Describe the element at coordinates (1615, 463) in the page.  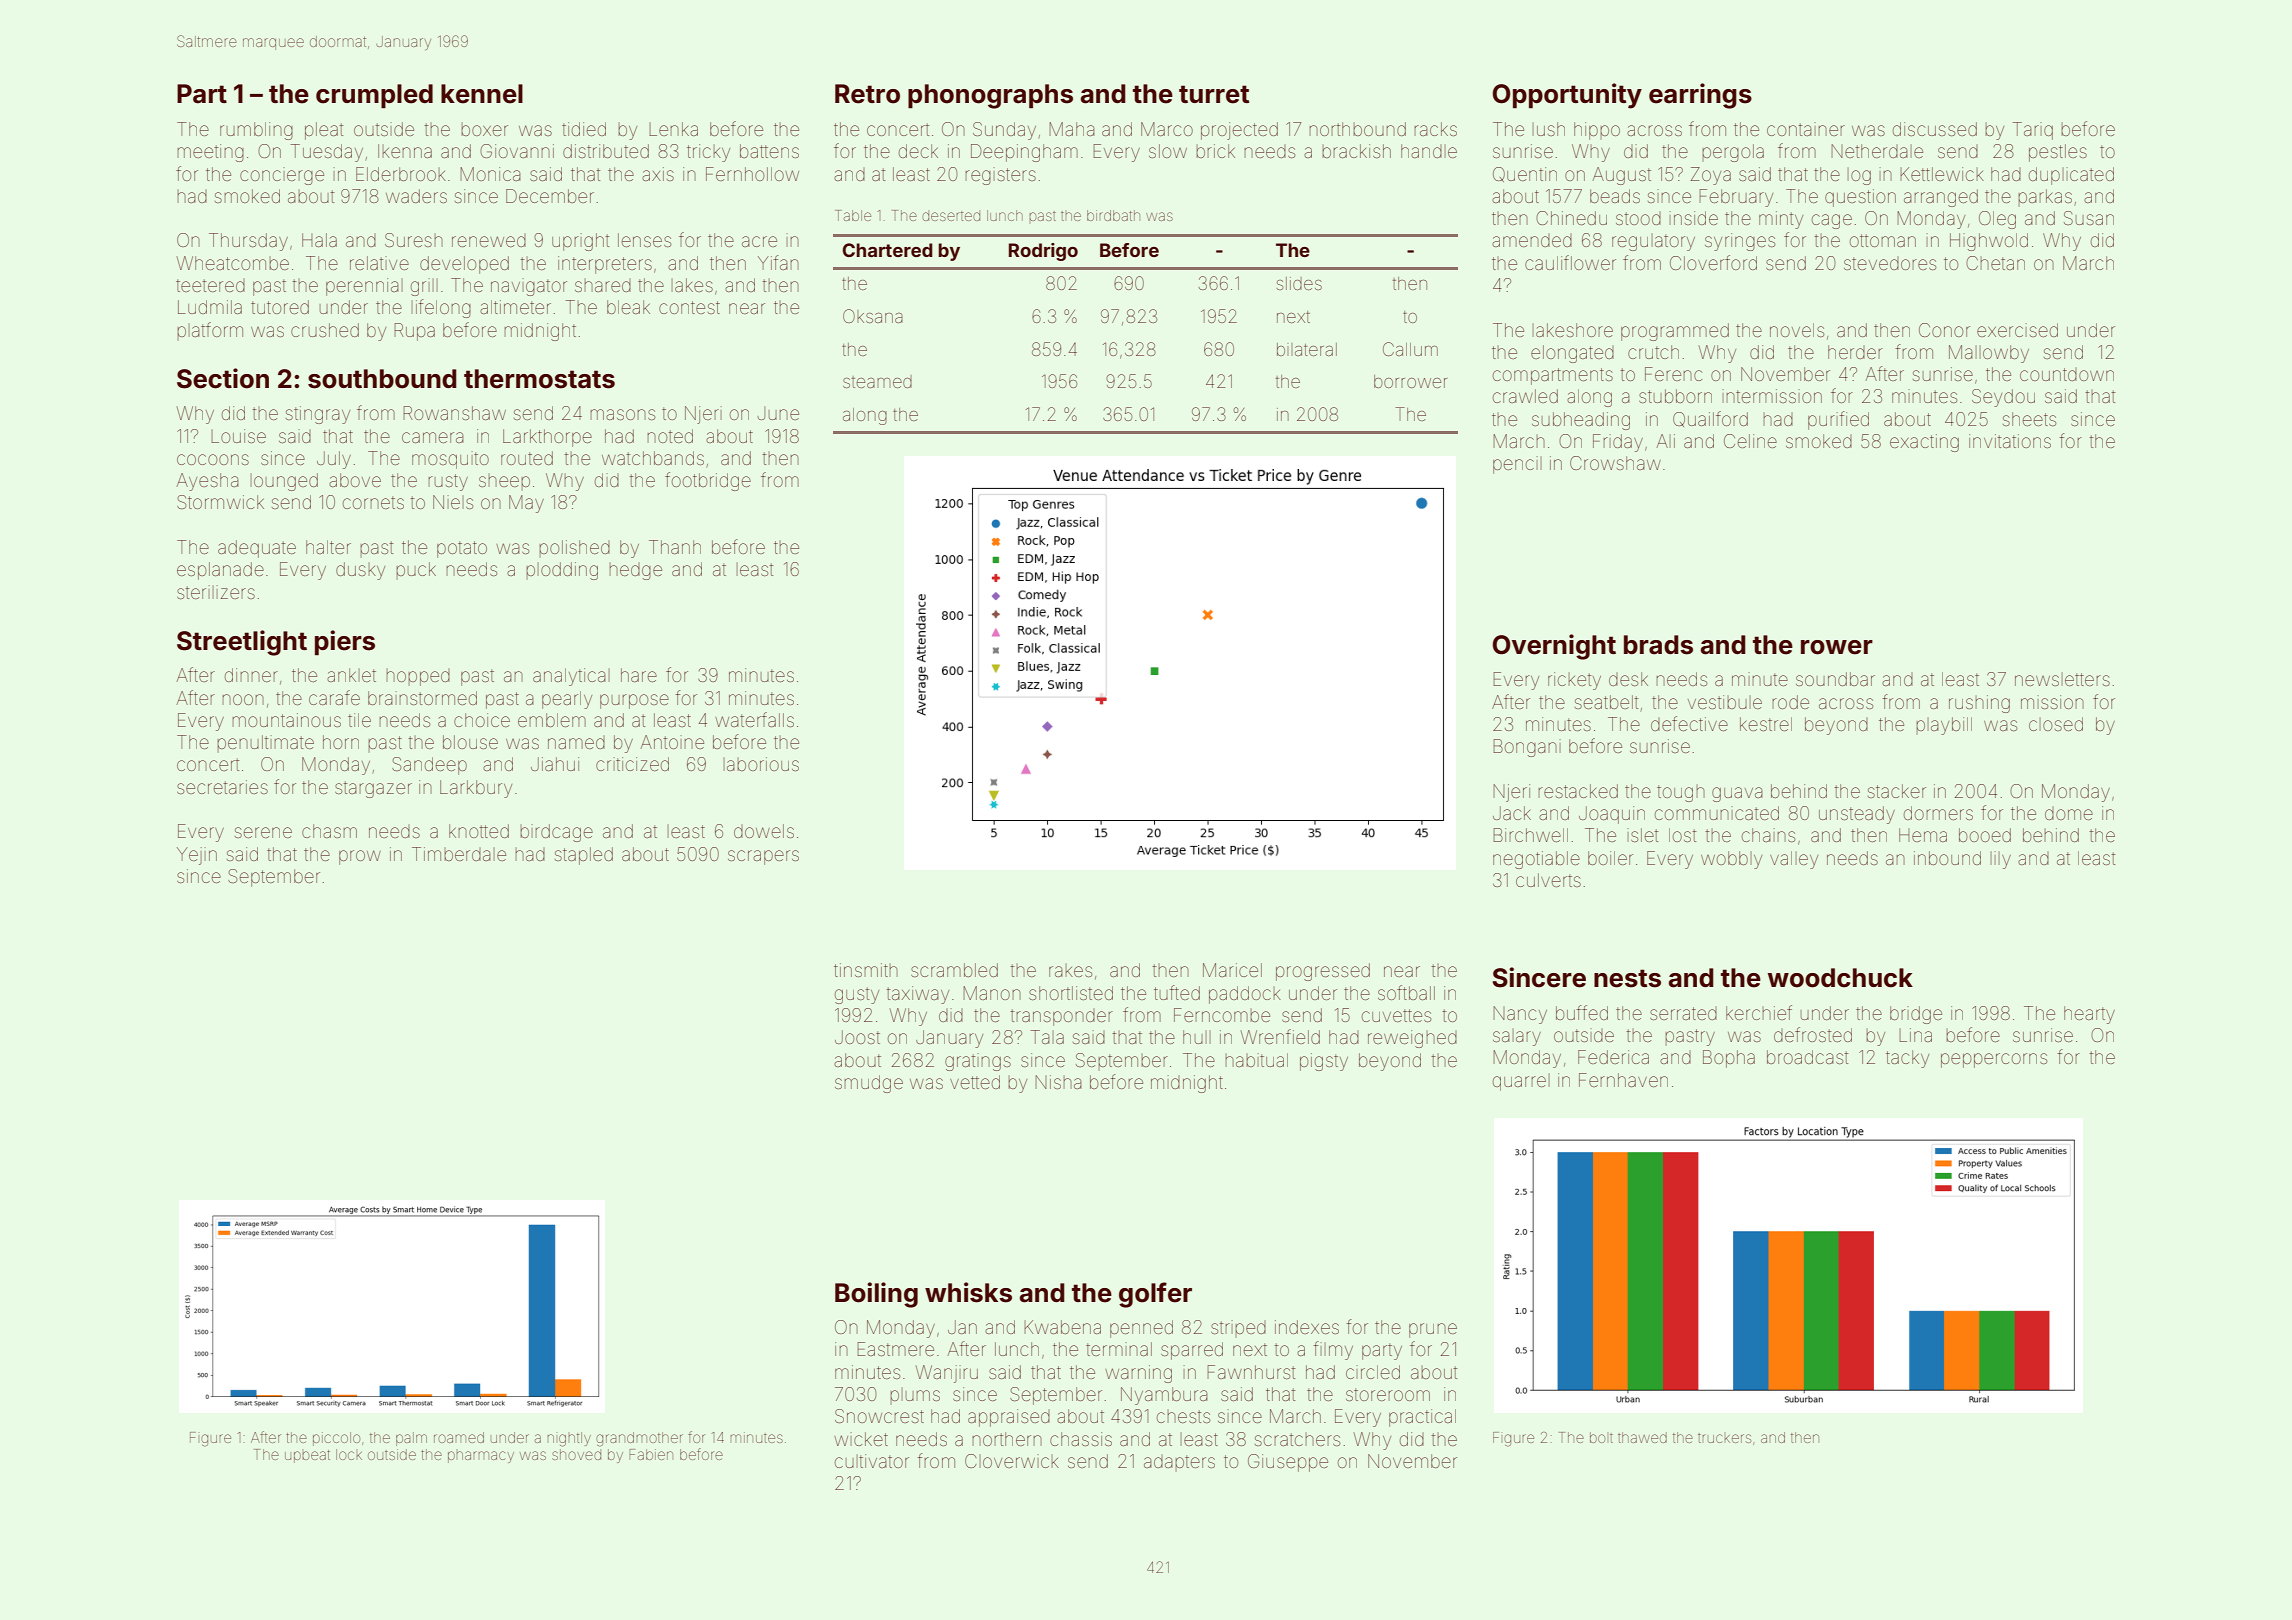
I see `Crowshaw` at that location.
